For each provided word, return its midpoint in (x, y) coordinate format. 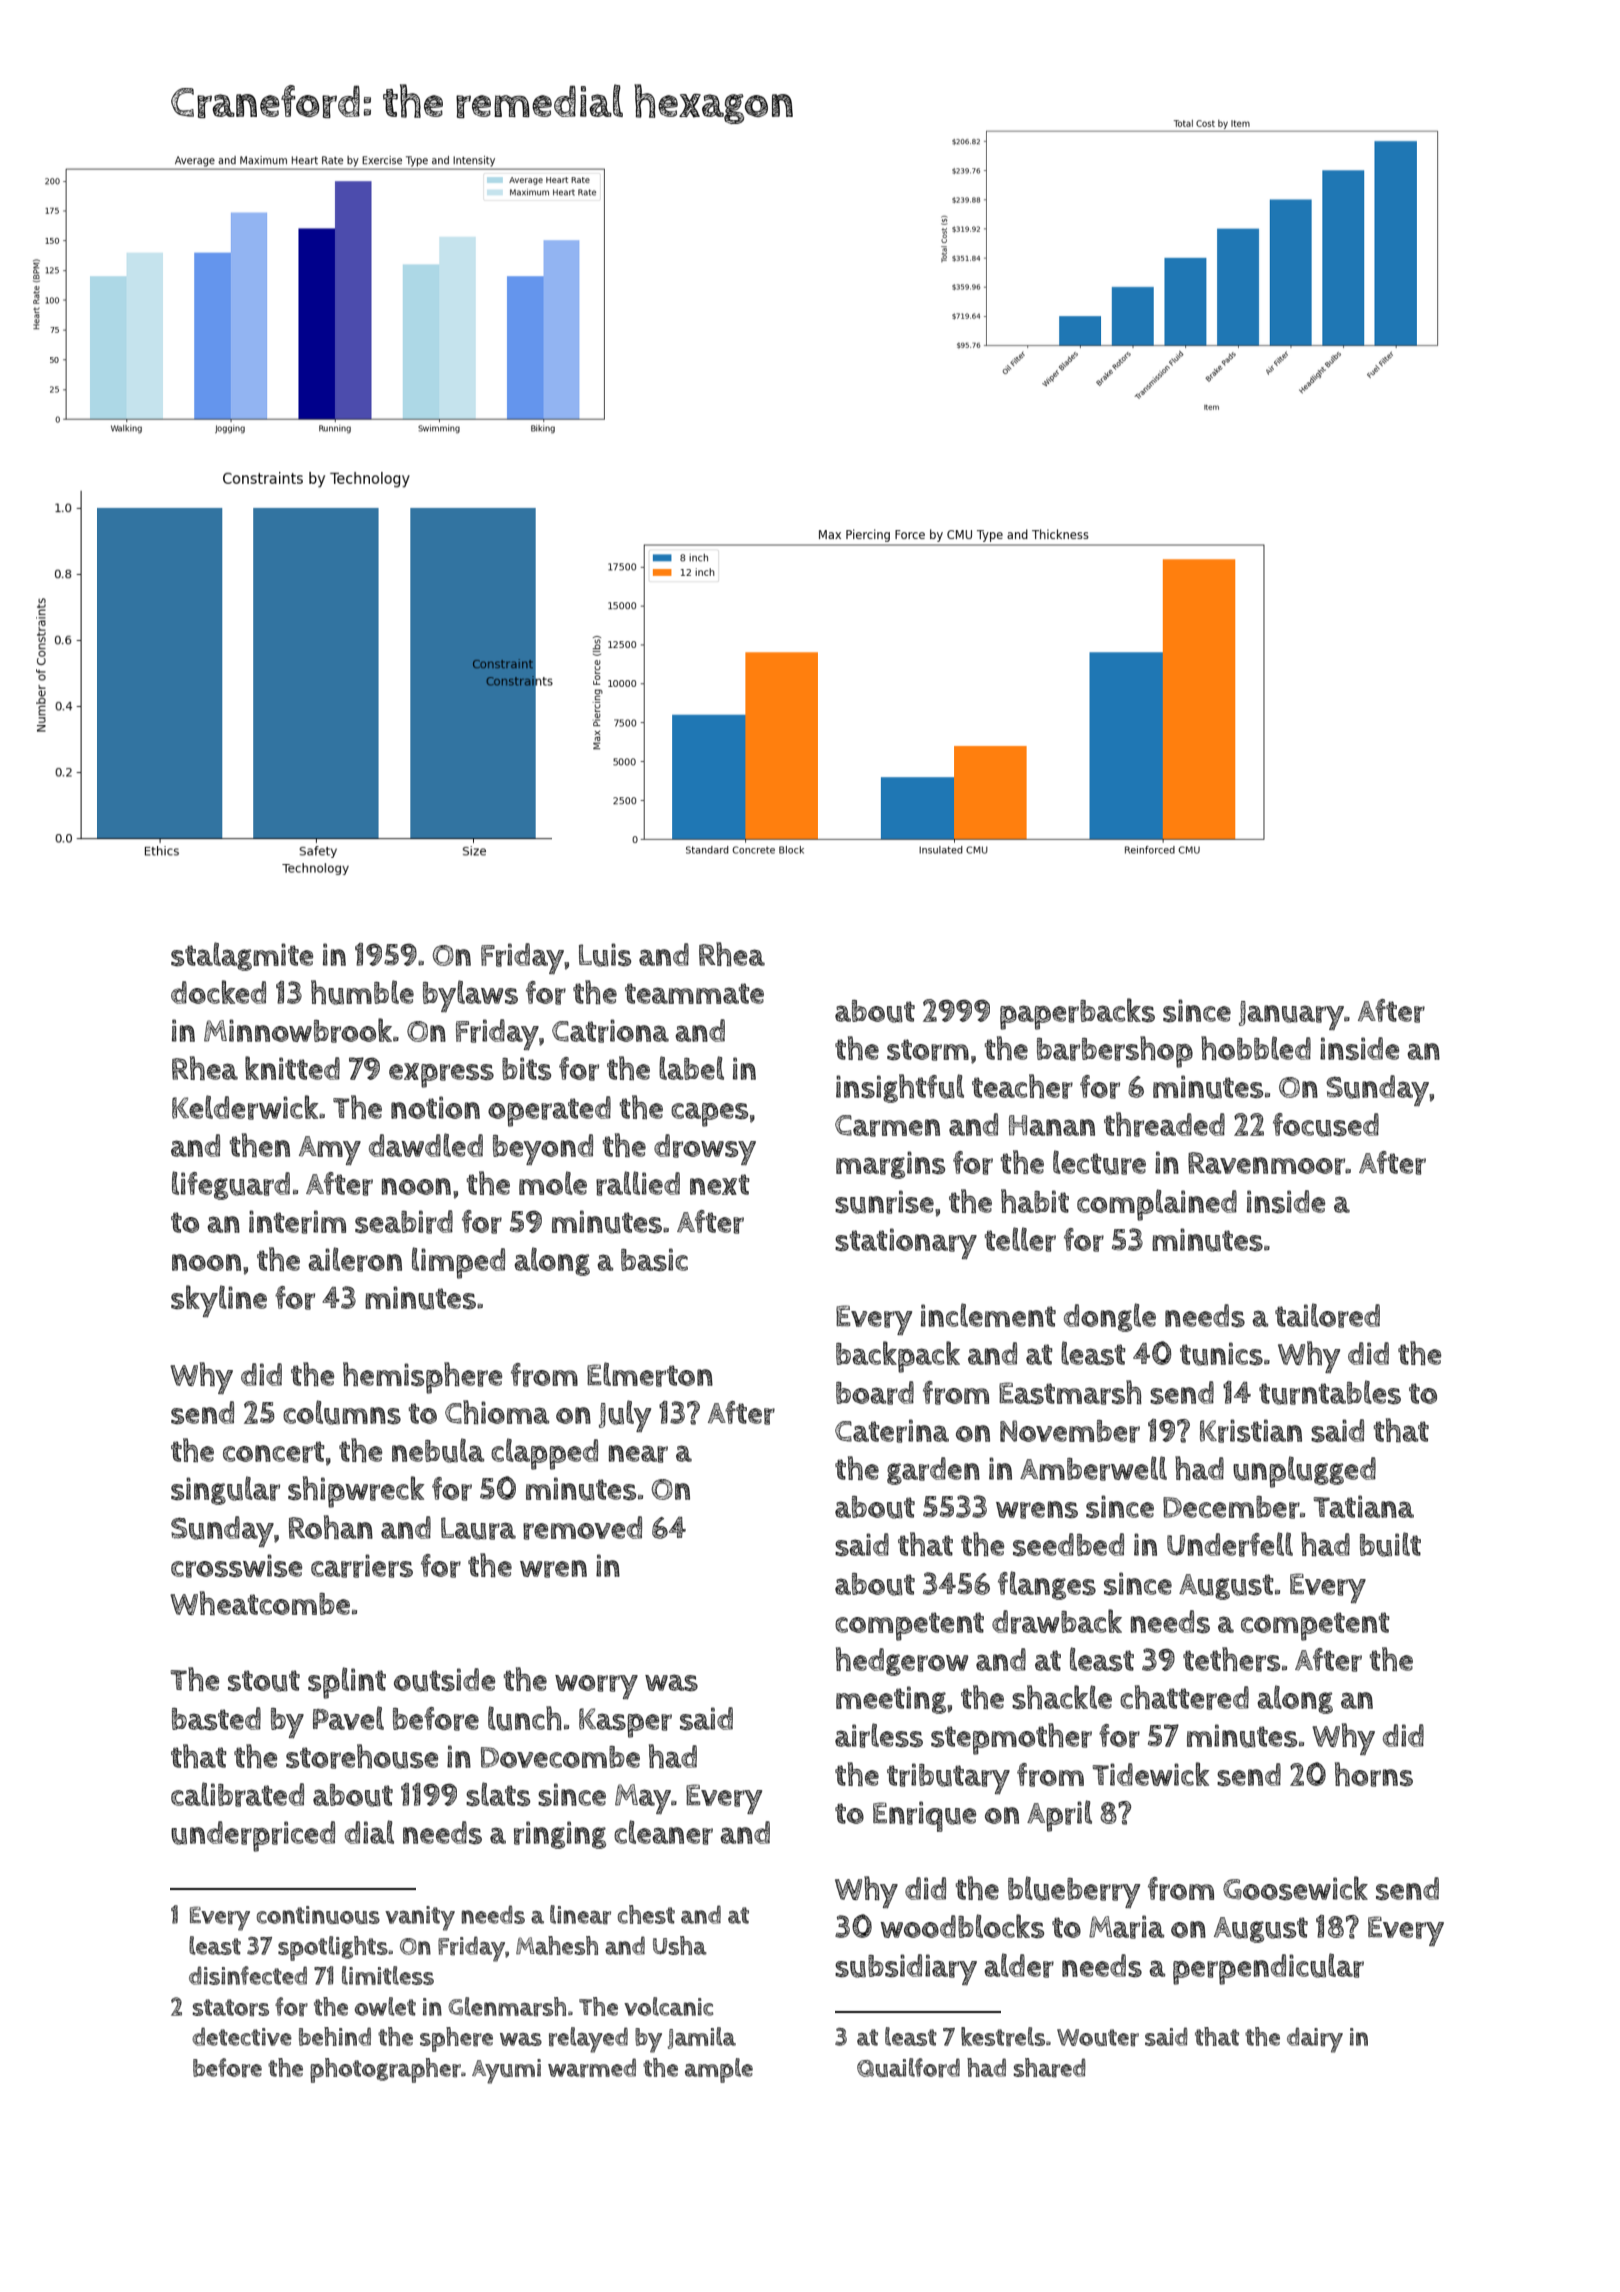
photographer (385, 2070)
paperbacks (1077, 1014)
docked (218, 992)
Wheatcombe (260, 1603)
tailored (1327, 1315)
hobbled (1256, 1048)
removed (582, 1528)
